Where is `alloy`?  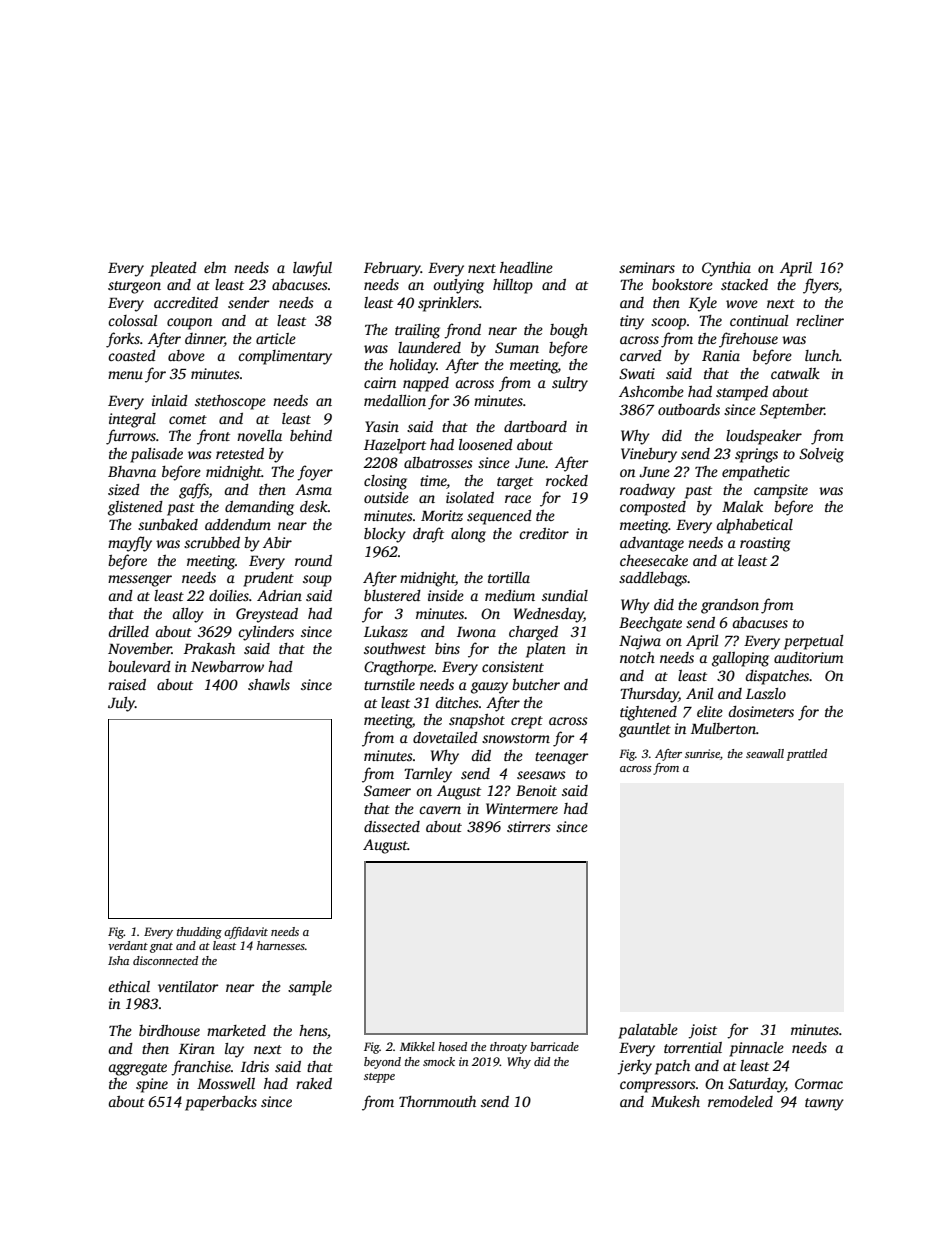
alloy is located at coordinates (188, 615).
